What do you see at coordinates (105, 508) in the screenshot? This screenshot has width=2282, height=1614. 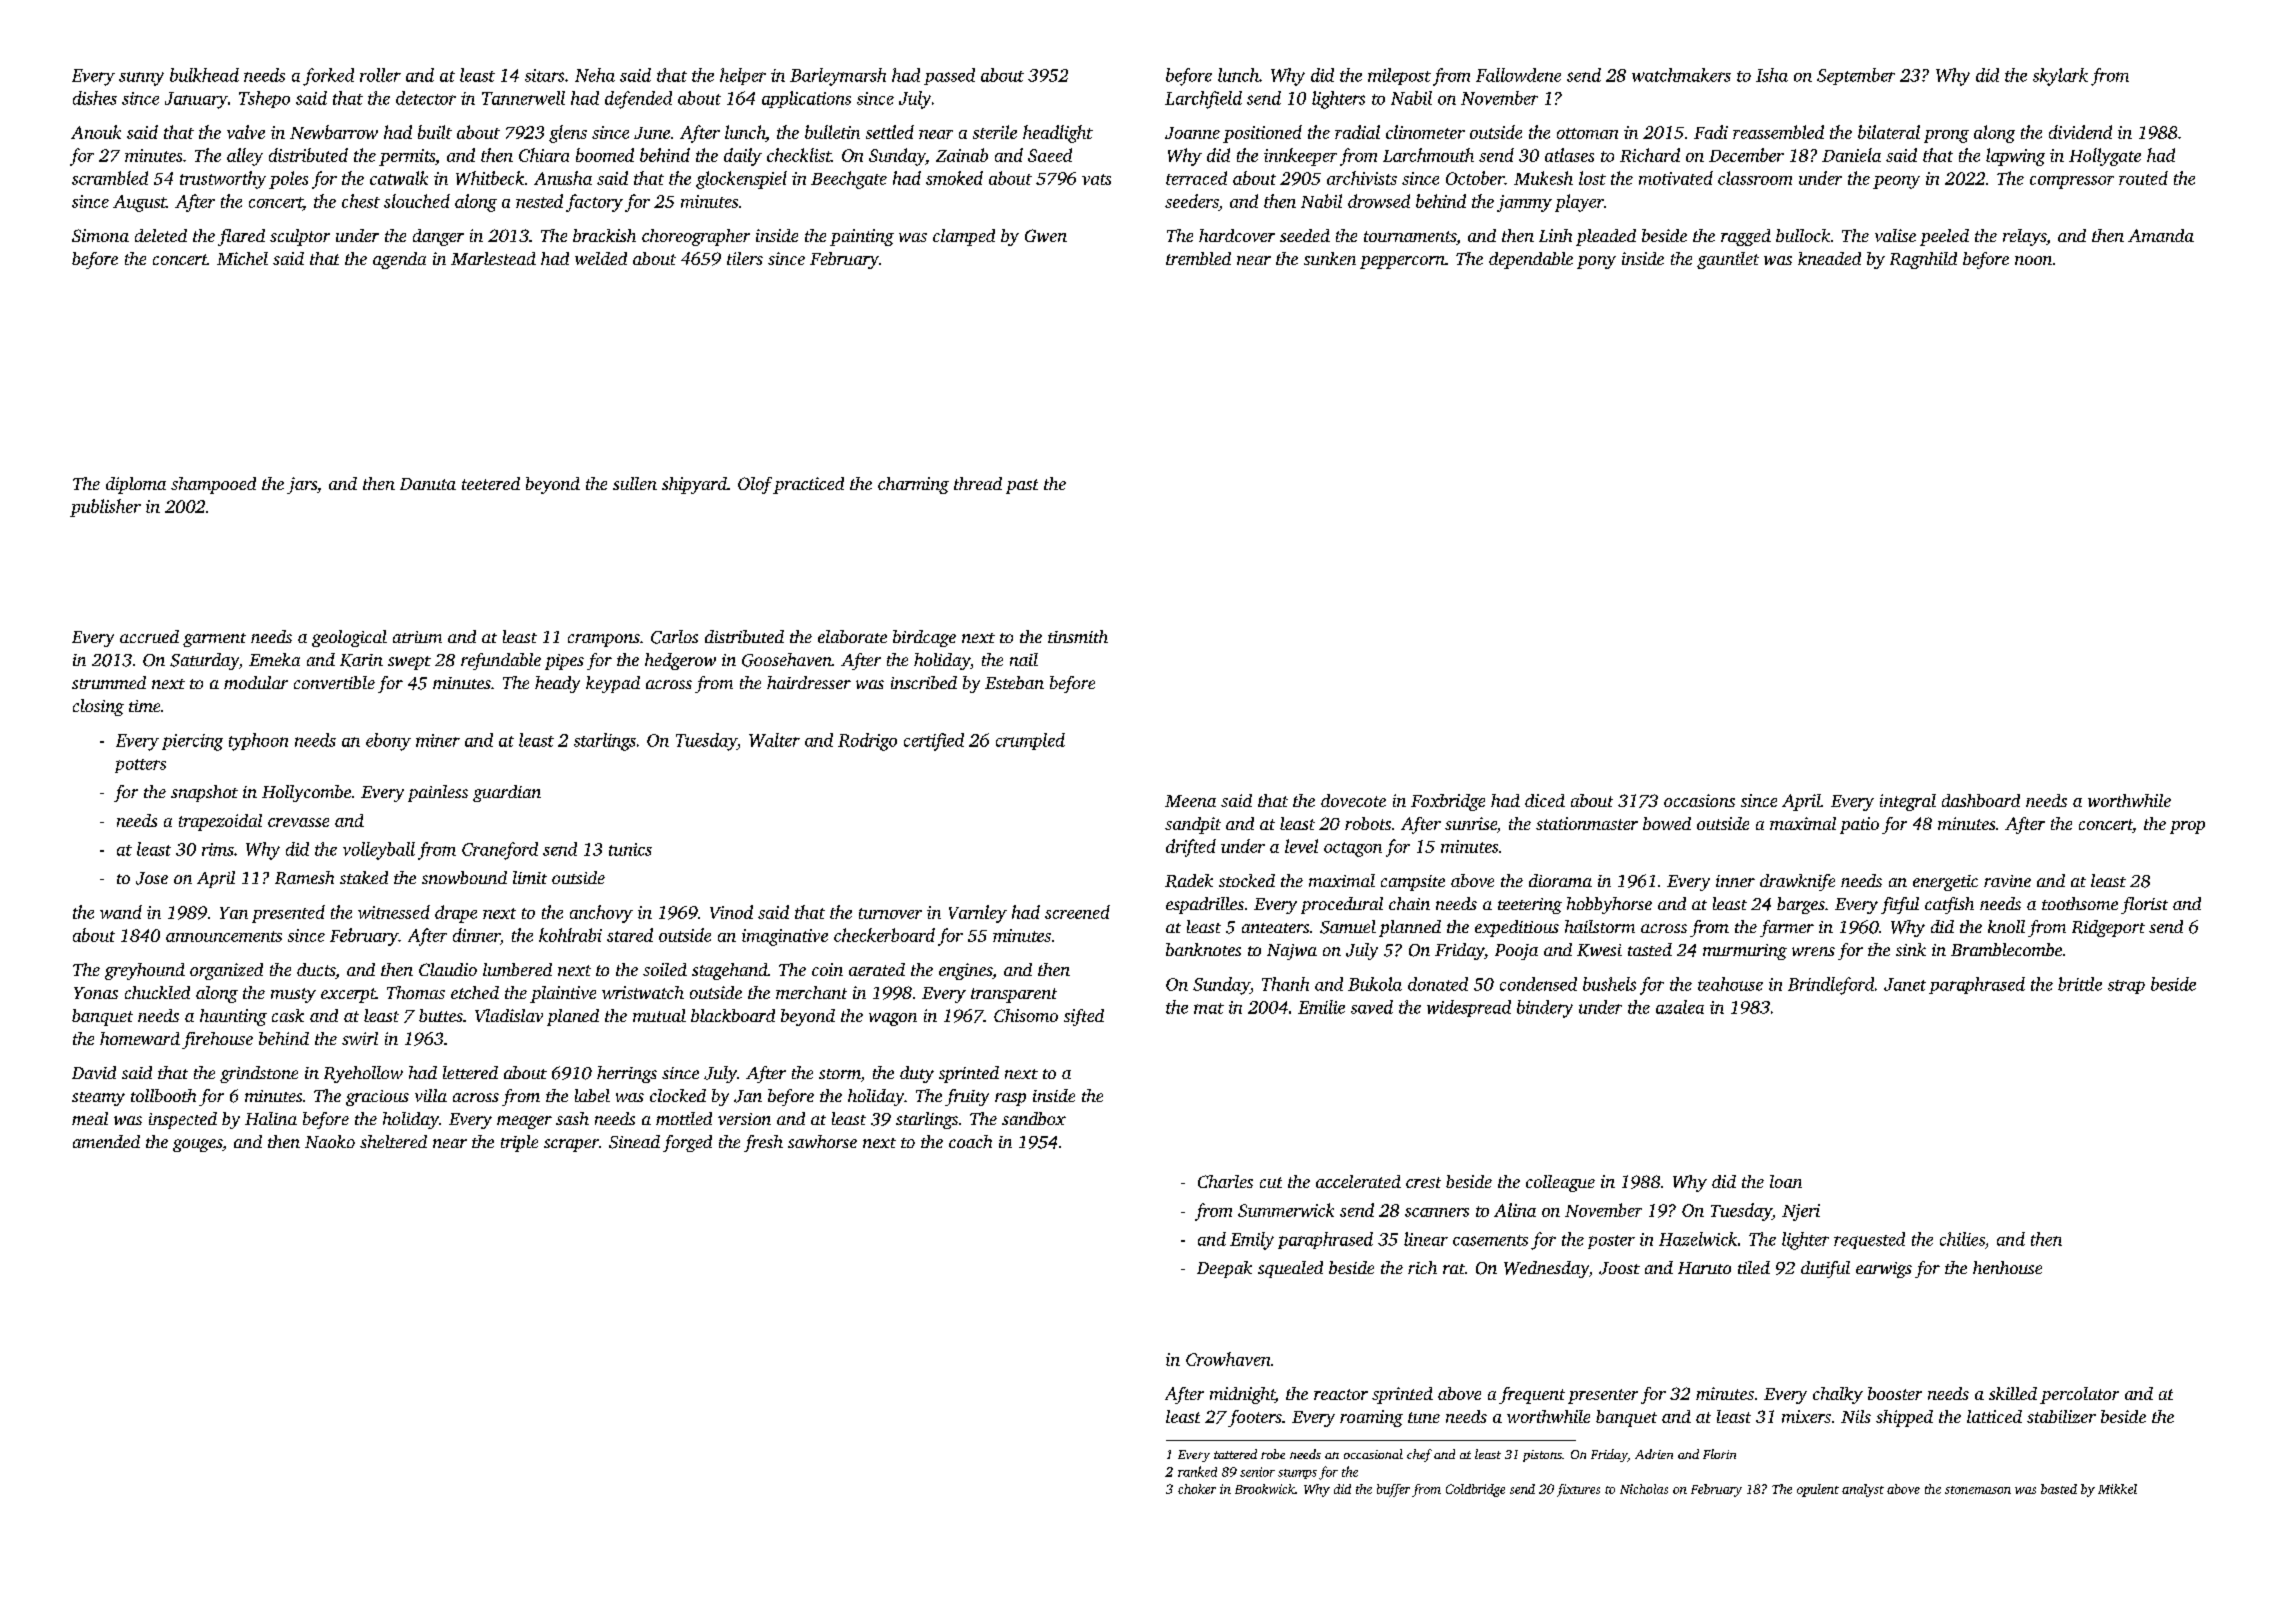 I see `publisher` at bounding box center [105, 508].
